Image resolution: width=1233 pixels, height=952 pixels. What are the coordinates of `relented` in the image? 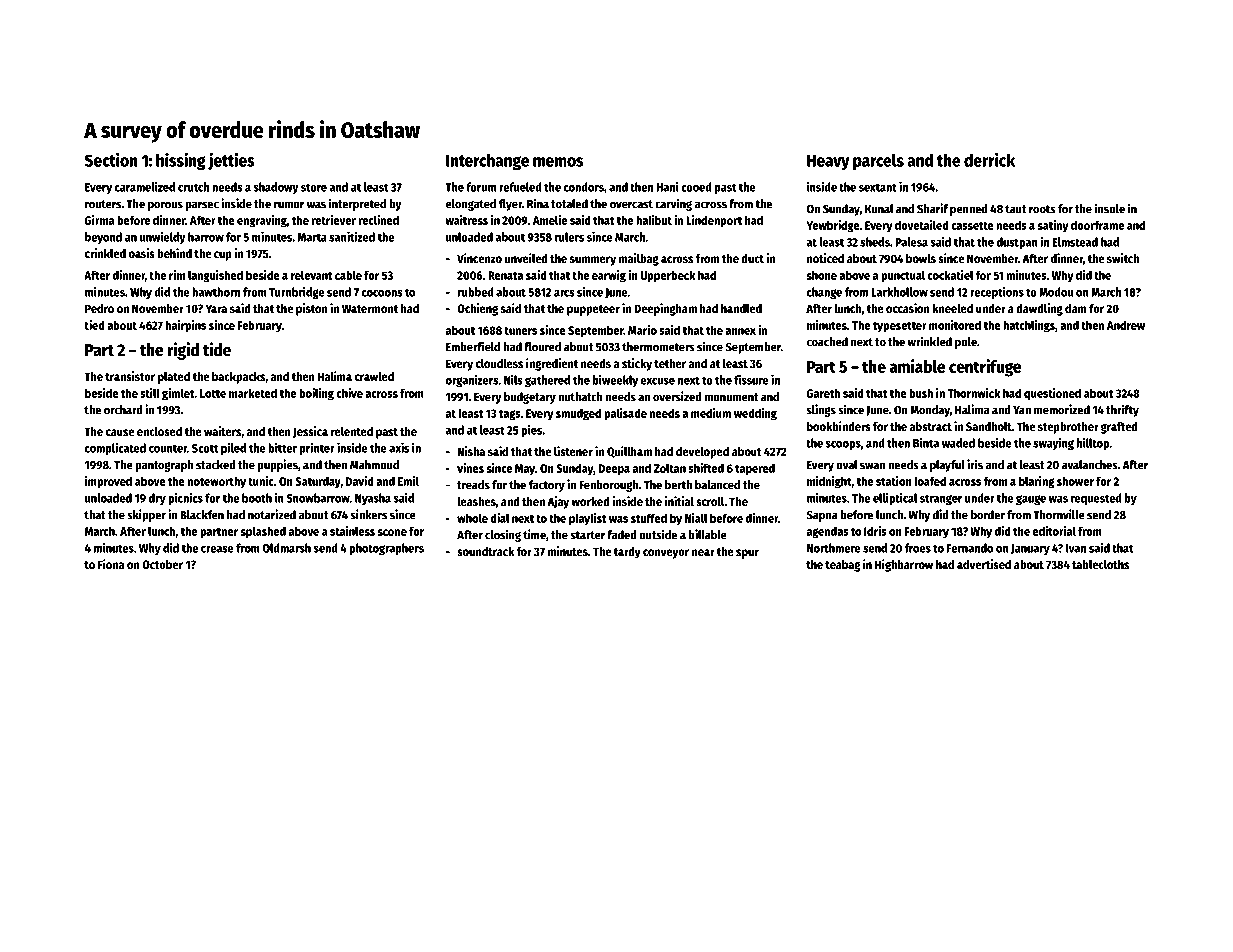 It's located at (352, 431).
